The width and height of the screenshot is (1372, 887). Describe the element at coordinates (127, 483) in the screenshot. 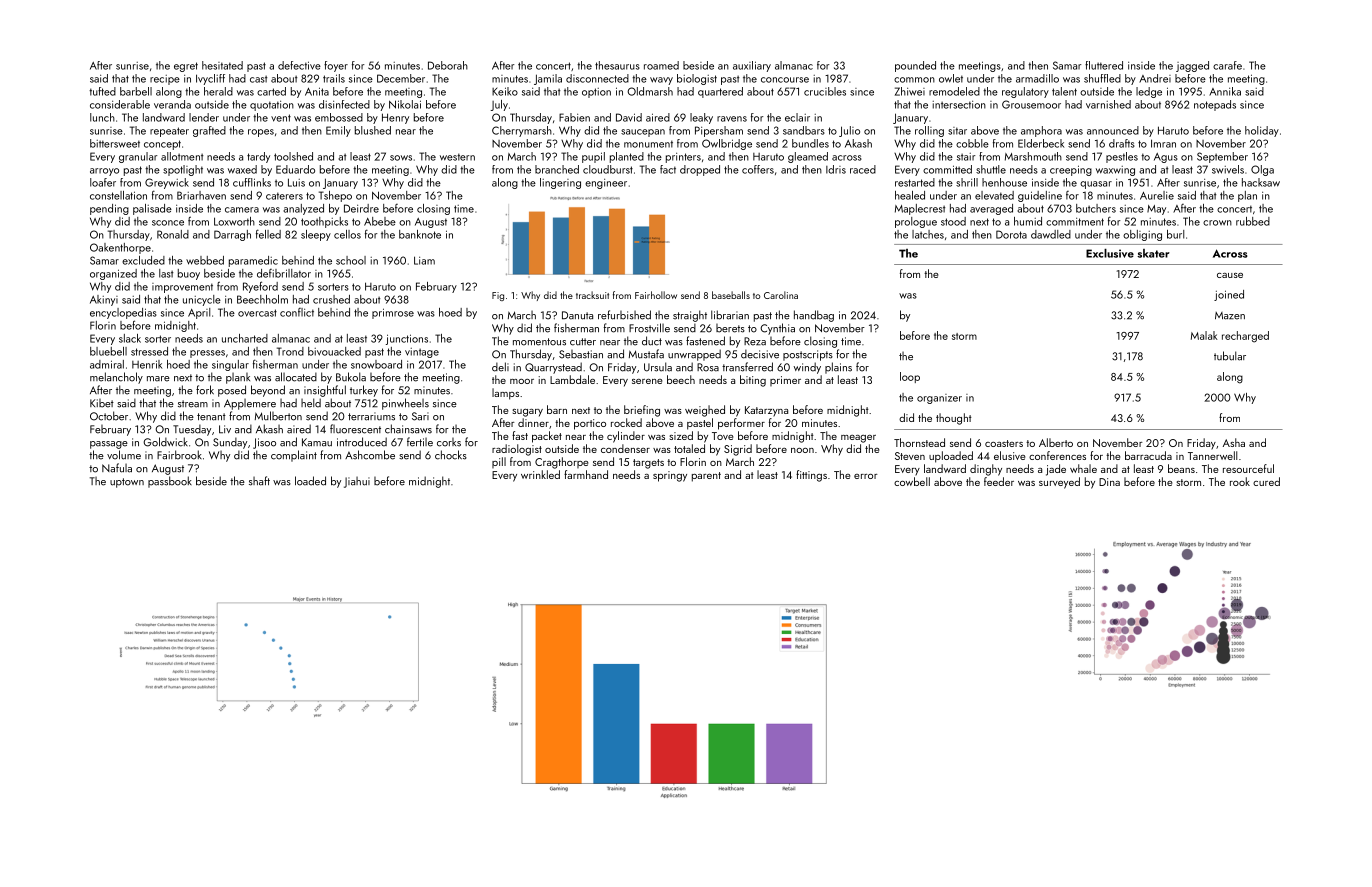

I see `uptown` at that location.
